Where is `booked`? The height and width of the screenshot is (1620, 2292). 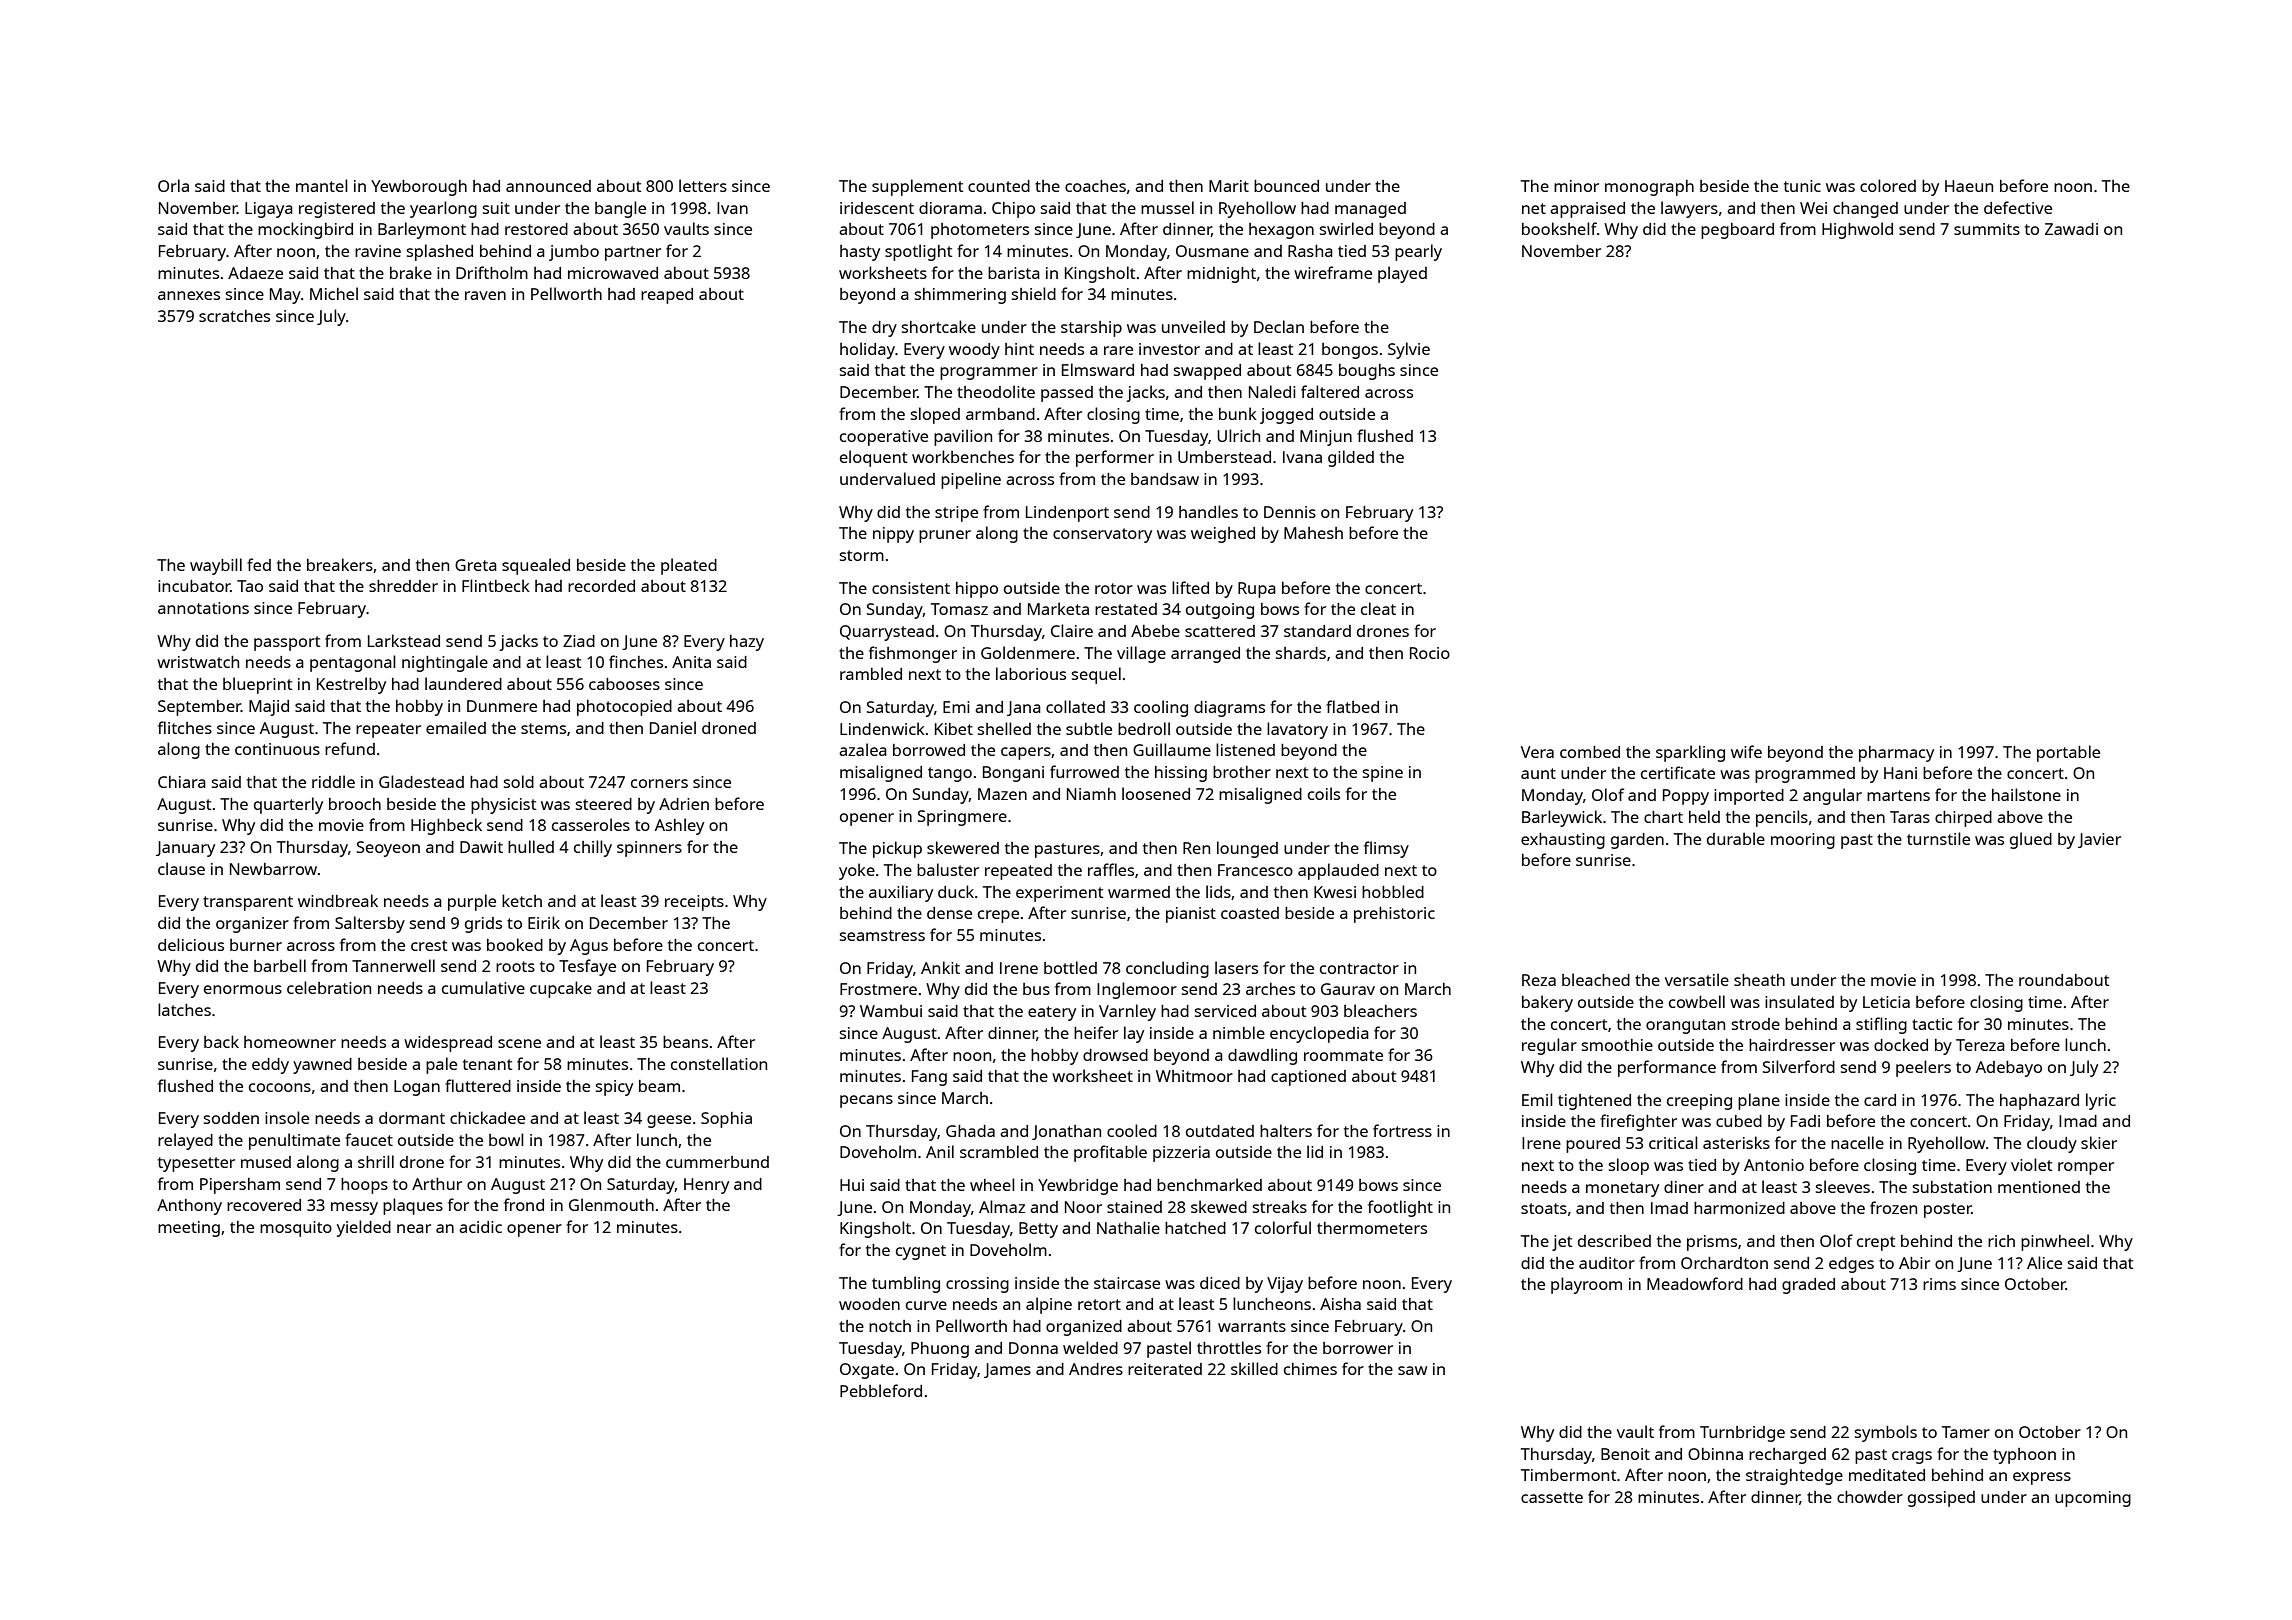 booked is located at coordinates (515, 944).
